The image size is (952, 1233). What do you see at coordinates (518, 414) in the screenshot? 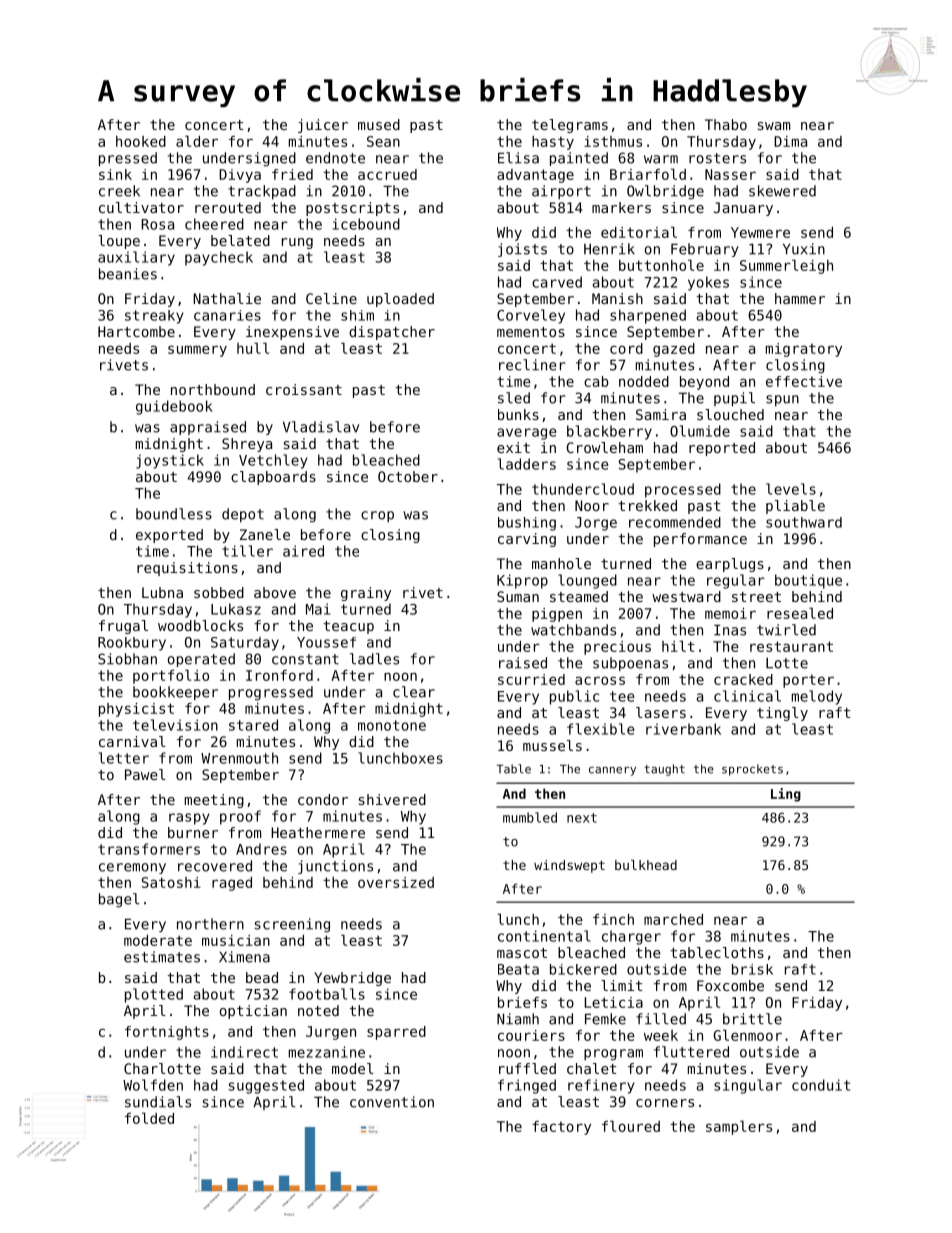
I see `bunks` at bounding box center [518, 414].
